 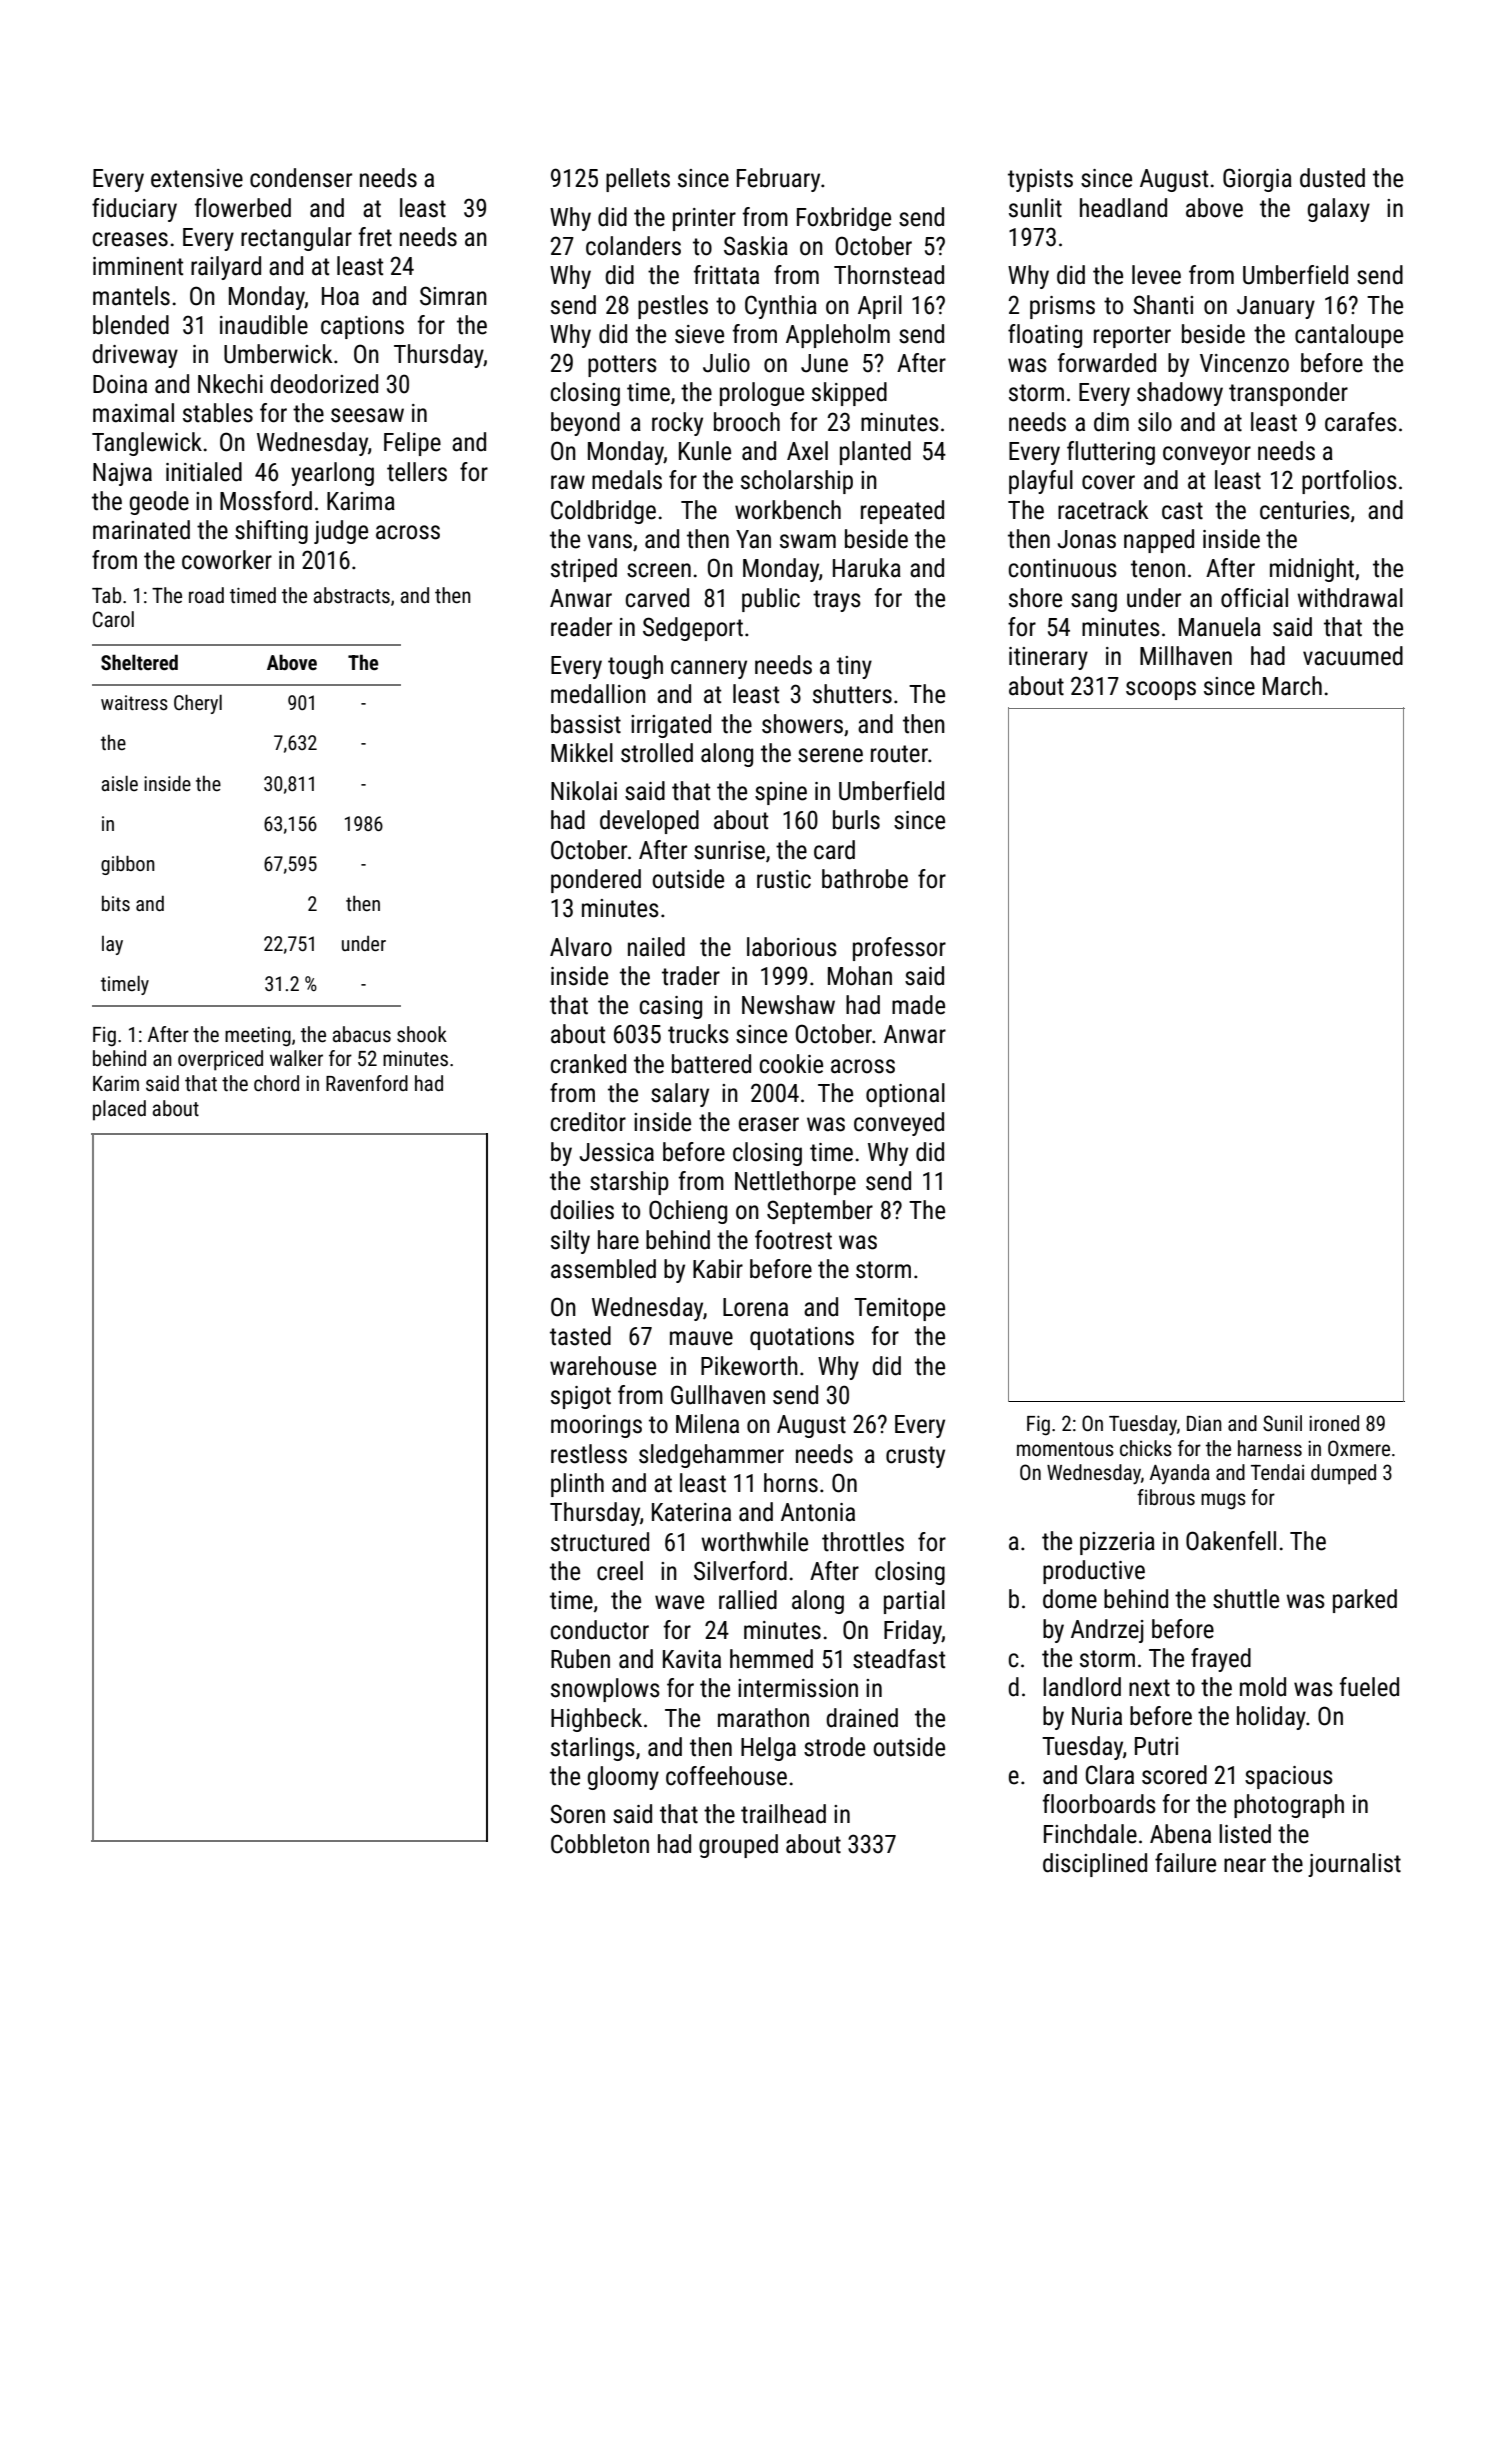 I want to click on trucks, so click(x=698, y=1034).
